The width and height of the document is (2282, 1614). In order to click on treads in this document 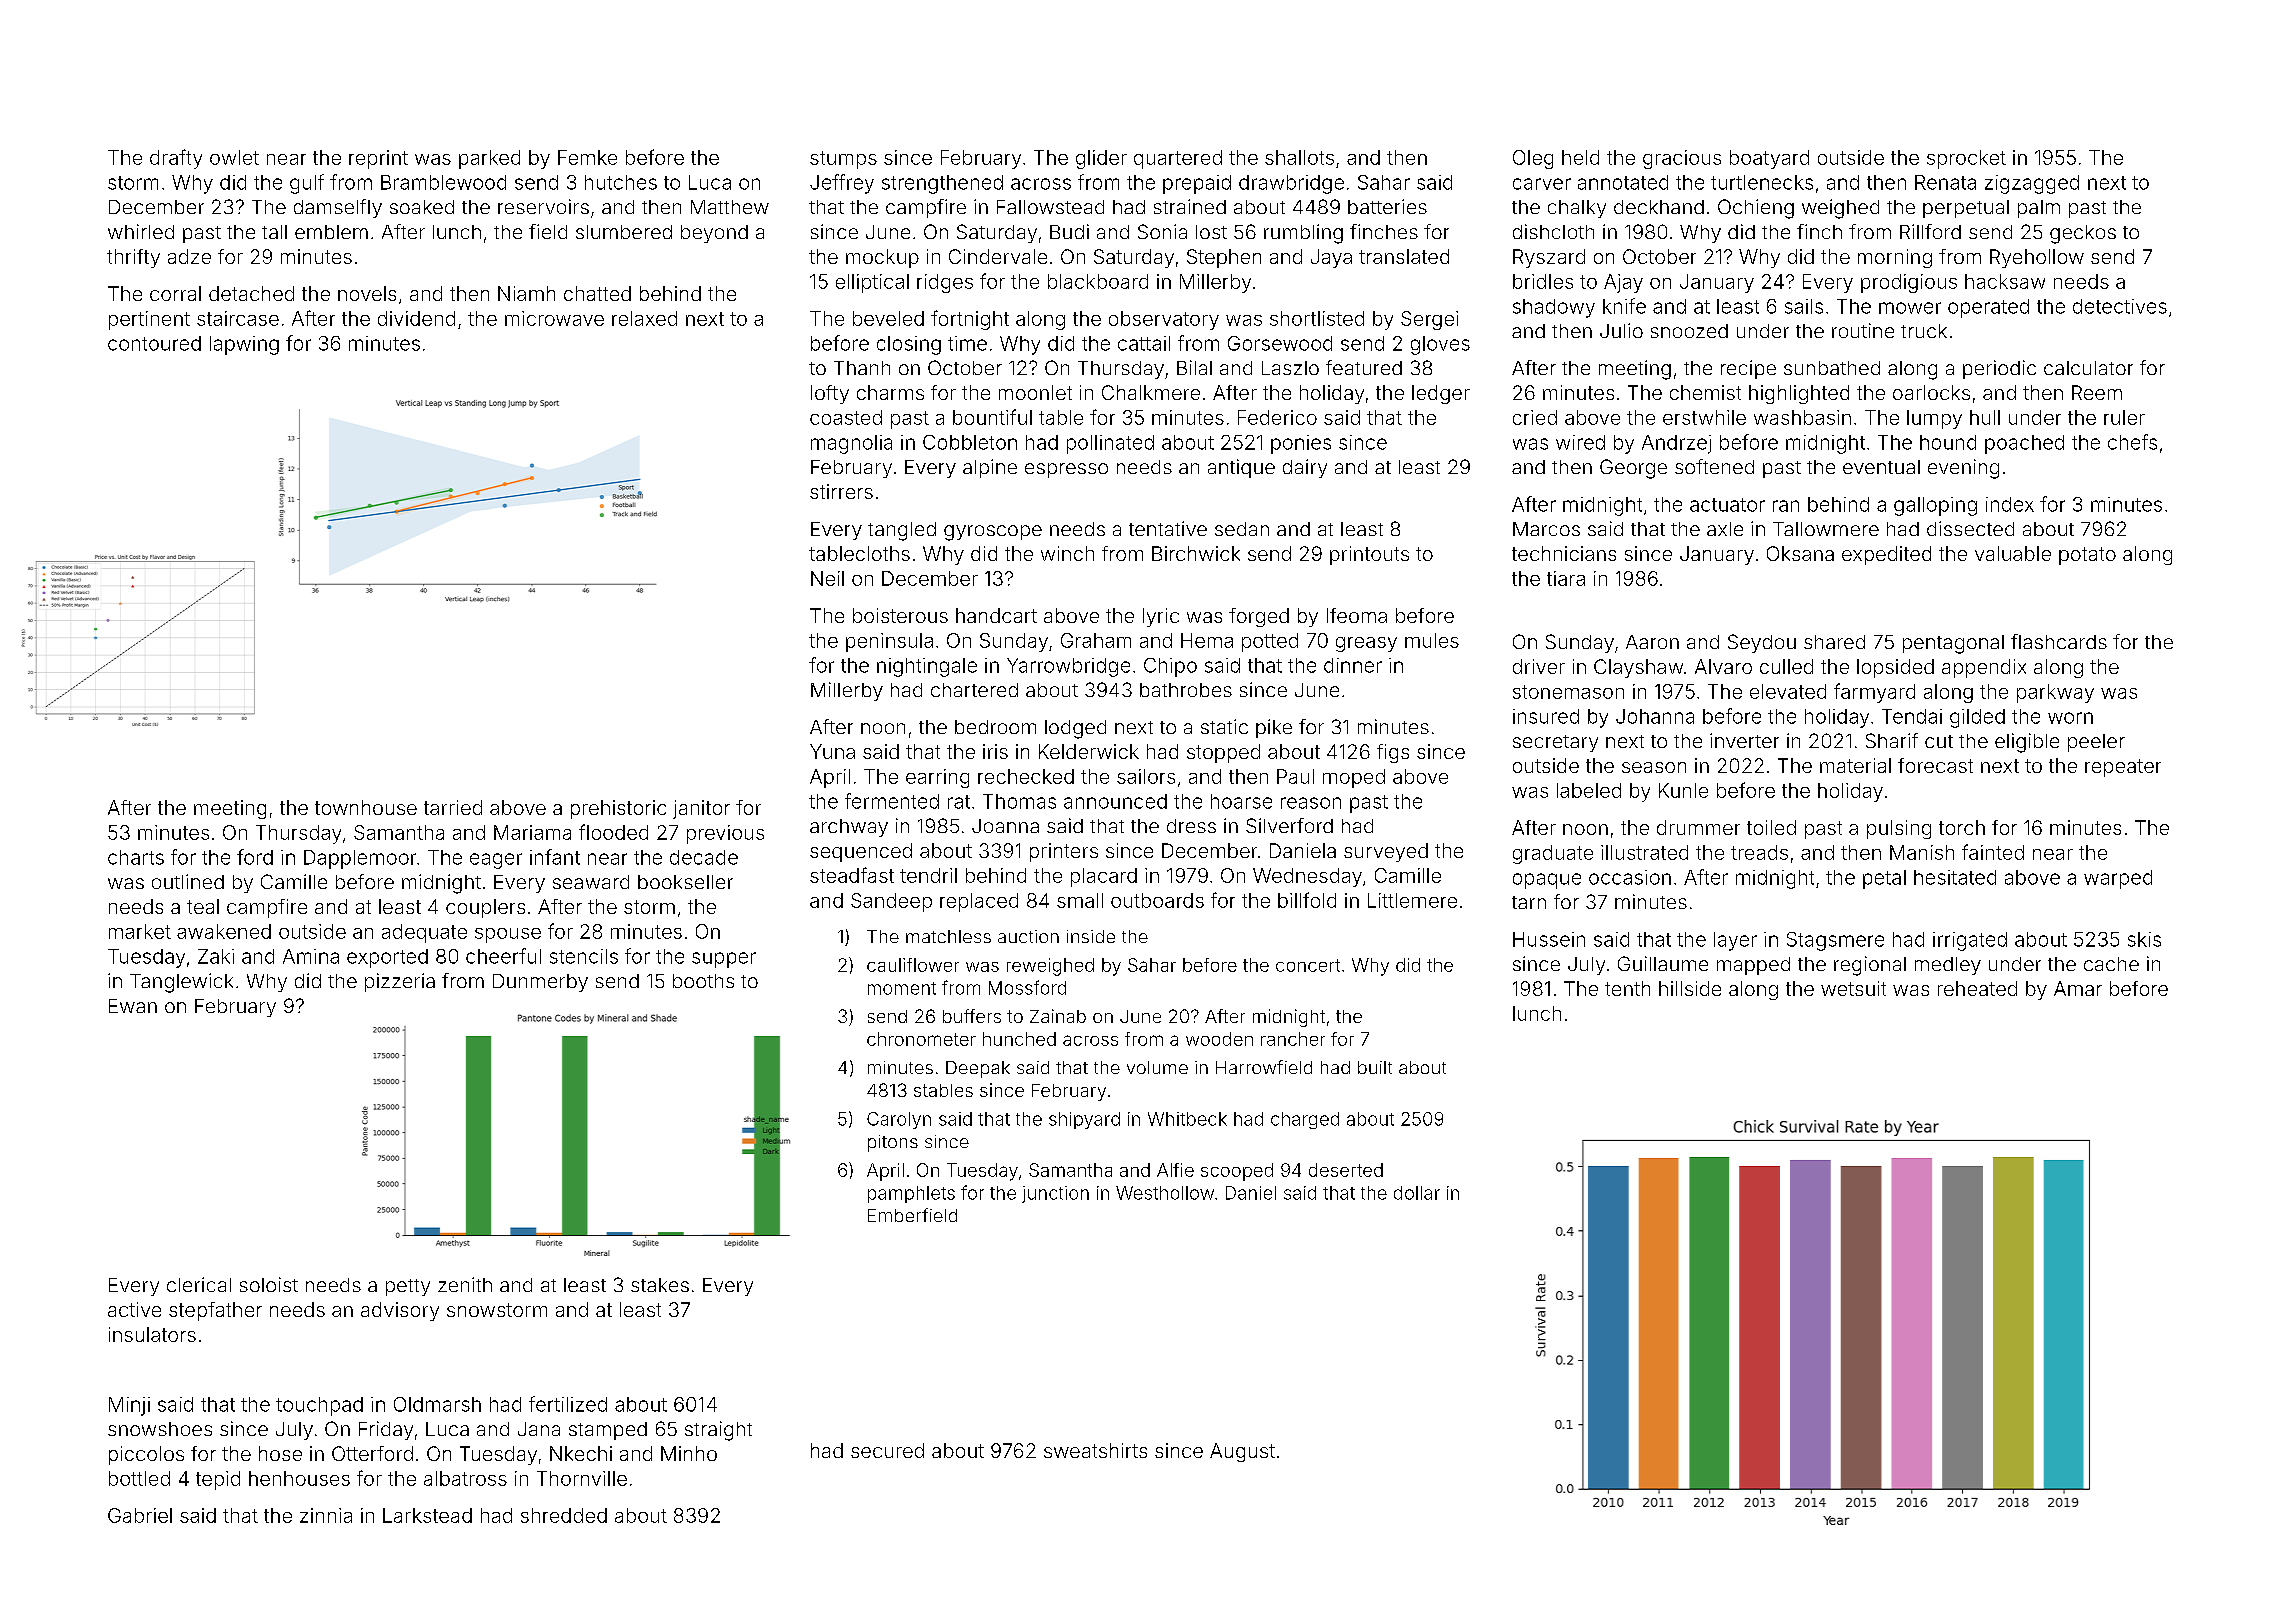, I will do `click(1759, 852)`.
